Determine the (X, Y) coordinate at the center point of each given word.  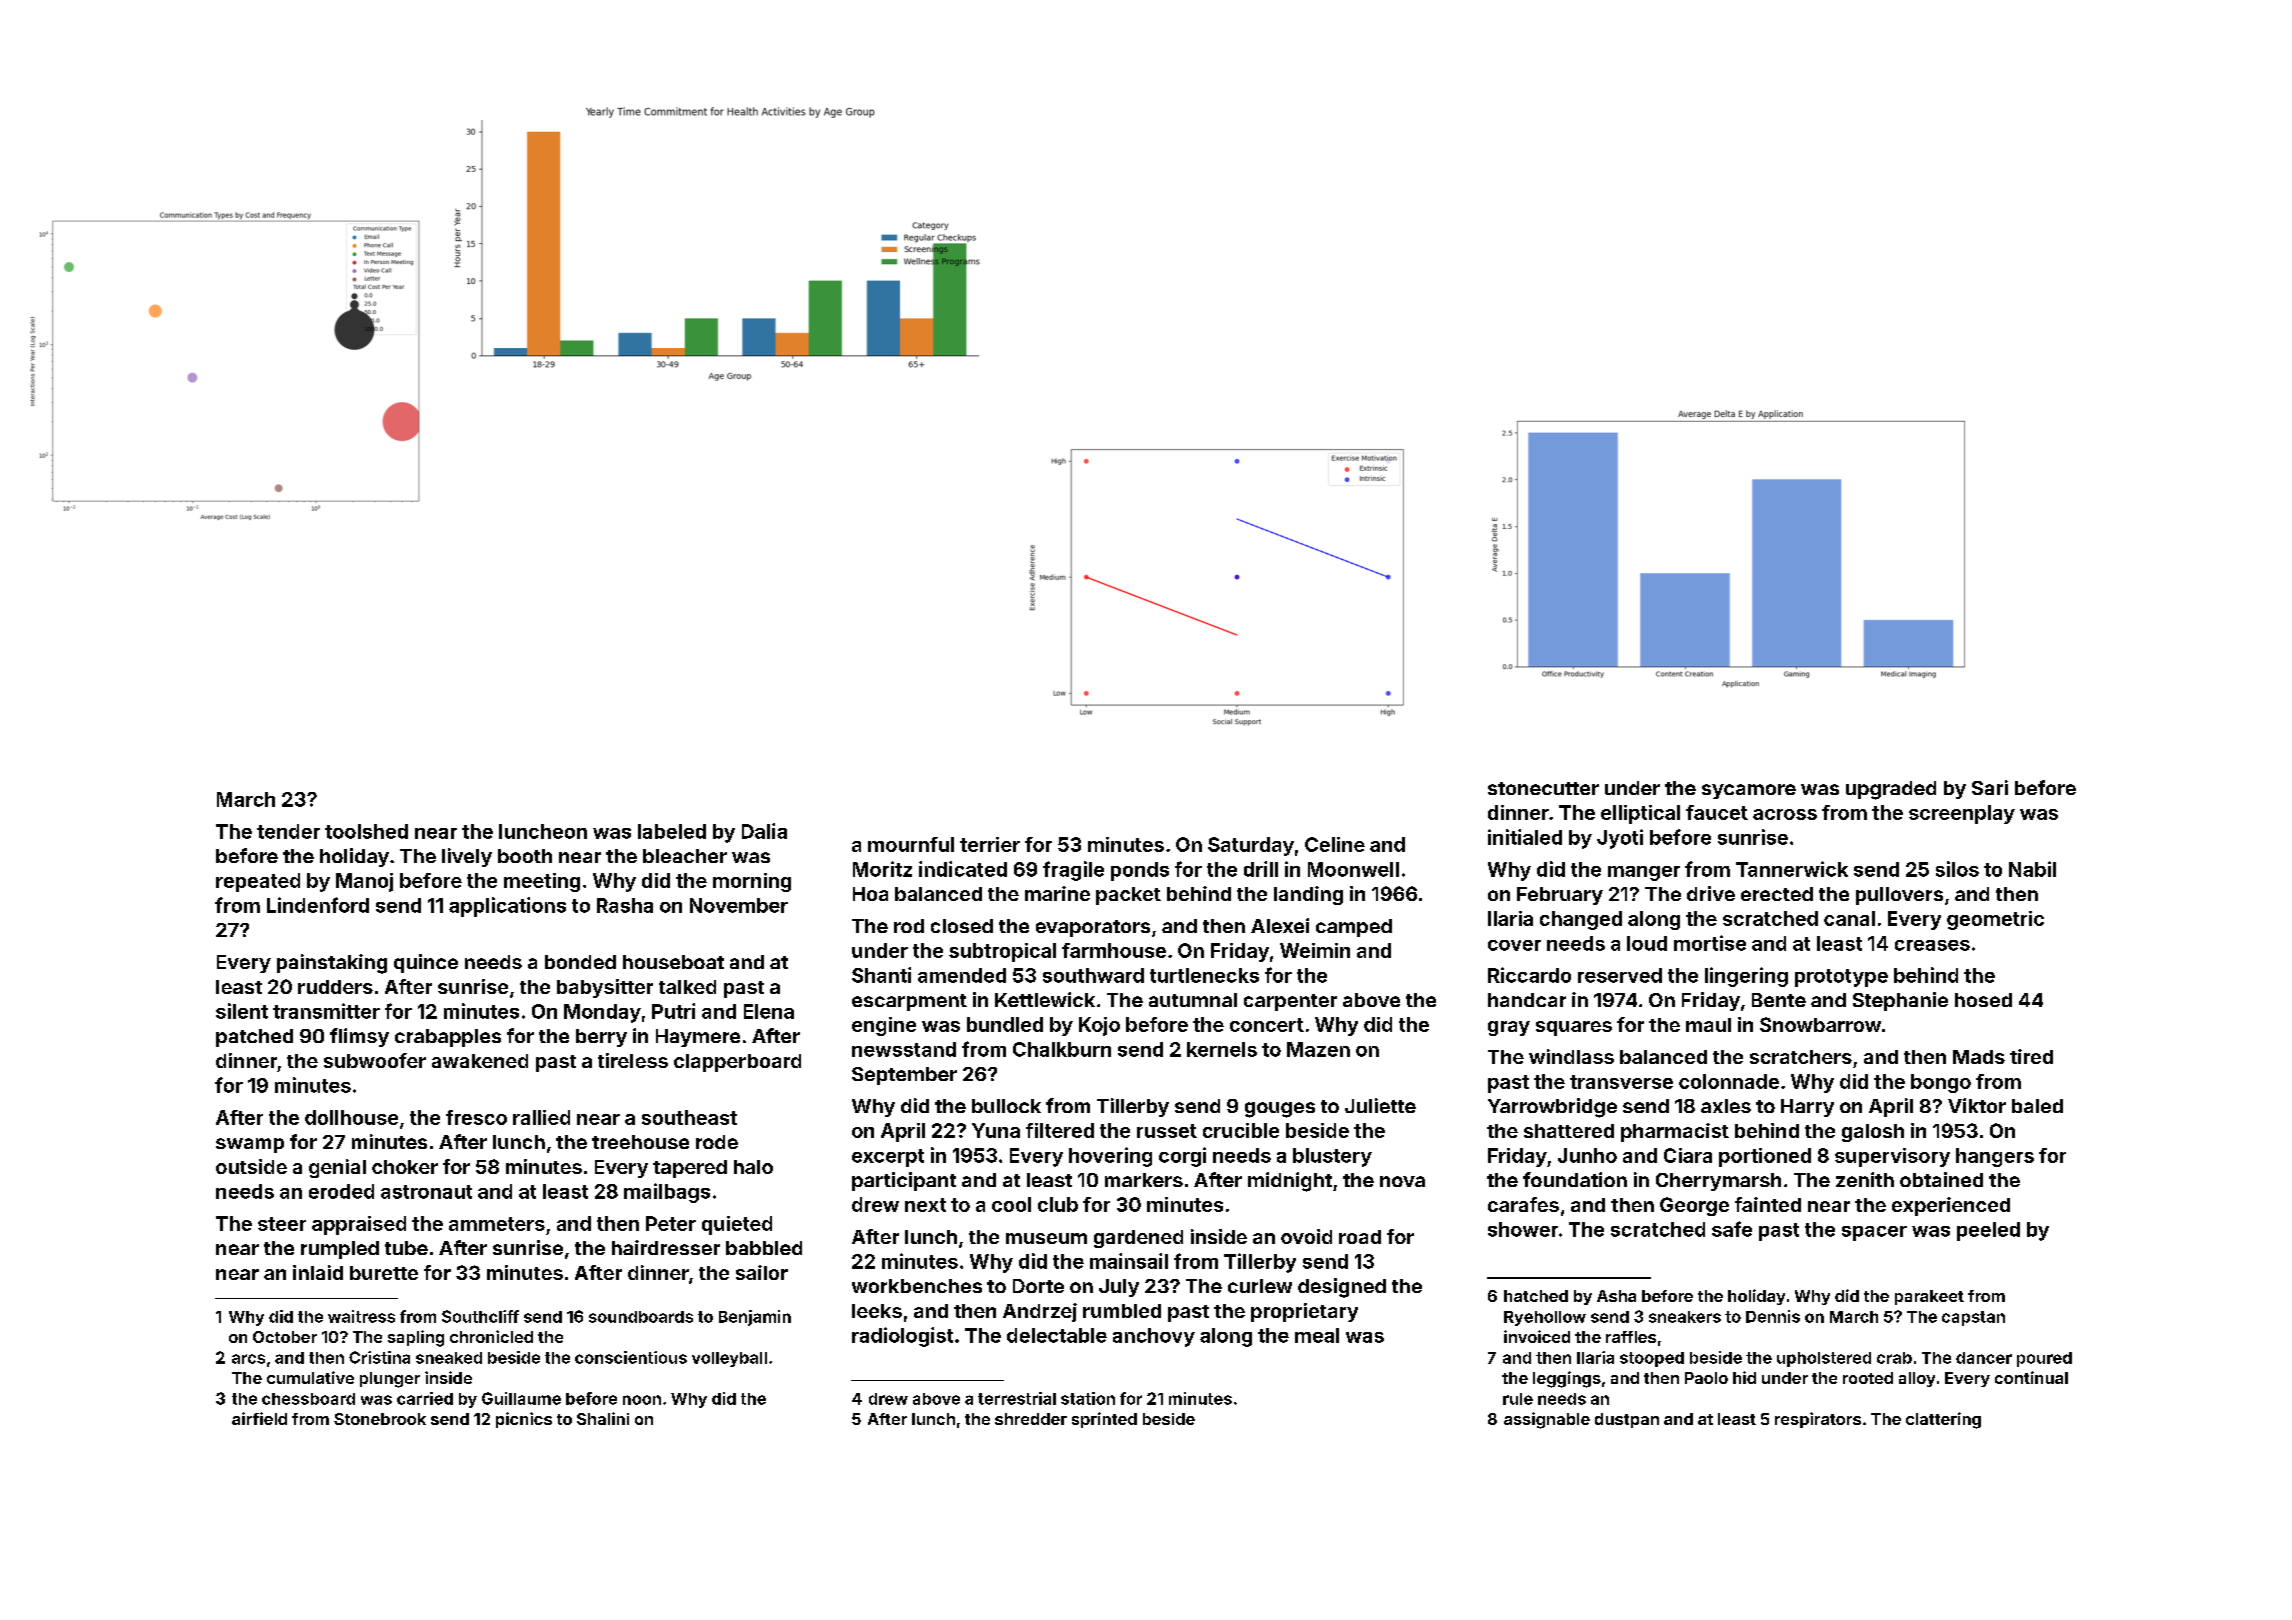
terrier (990, 844)
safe (1732, 1229)
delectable (1057, 1335)
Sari (1990, 787)
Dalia (764, 831)
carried (425, 1398)
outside (251, 1166)
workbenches (917, 1286)
